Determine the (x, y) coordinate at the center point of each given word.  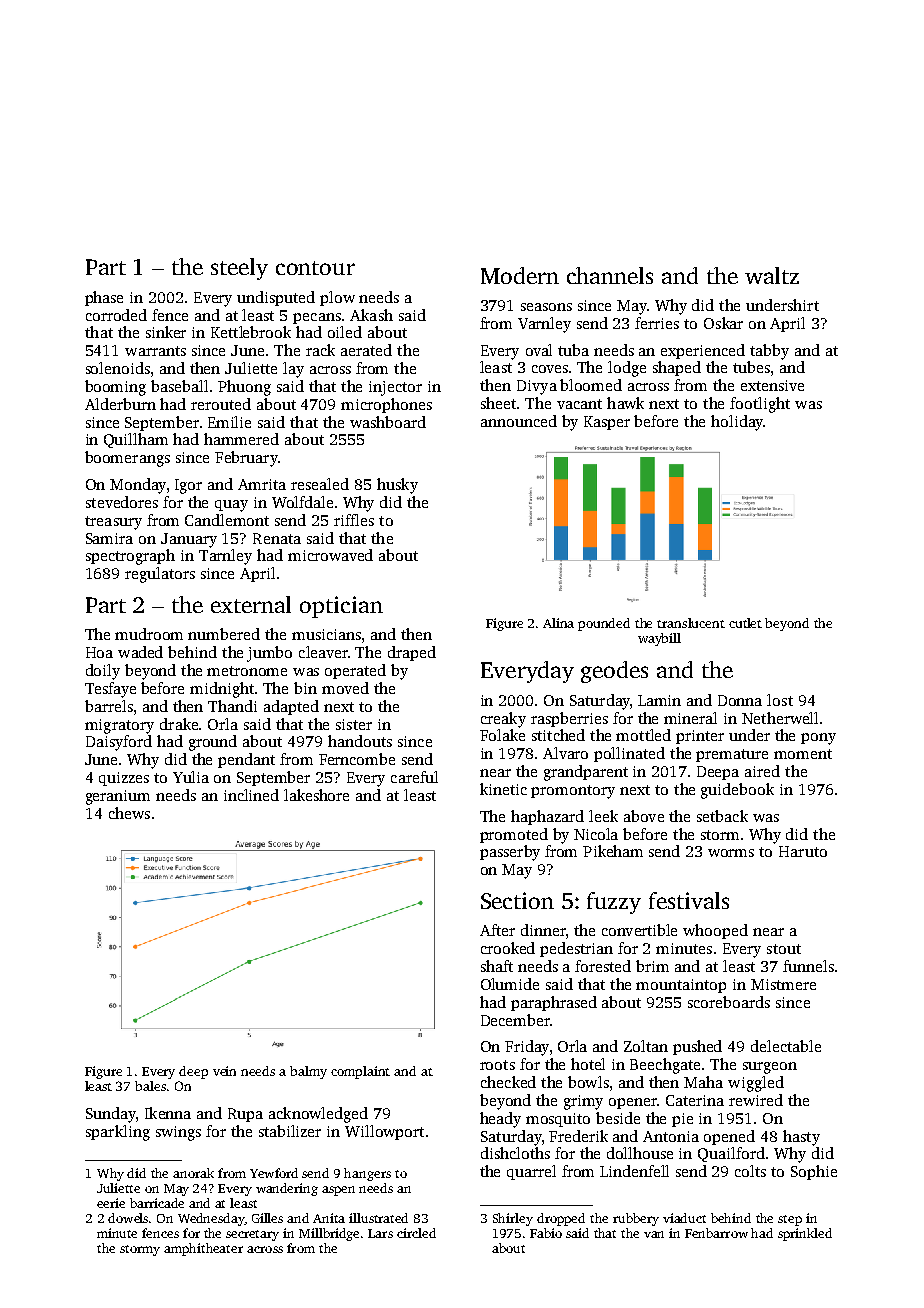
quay (231, 506)
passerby (510, 853)
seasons (546, 307)
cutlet (745, 623)
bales (150, 1086)
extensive (772, 385)
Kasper (607, 423)
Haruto (803, 851)
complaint (360, 1072)
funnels (808, 966)
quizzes (124, 779)
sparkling (118, 1133)
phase (104, 298)
